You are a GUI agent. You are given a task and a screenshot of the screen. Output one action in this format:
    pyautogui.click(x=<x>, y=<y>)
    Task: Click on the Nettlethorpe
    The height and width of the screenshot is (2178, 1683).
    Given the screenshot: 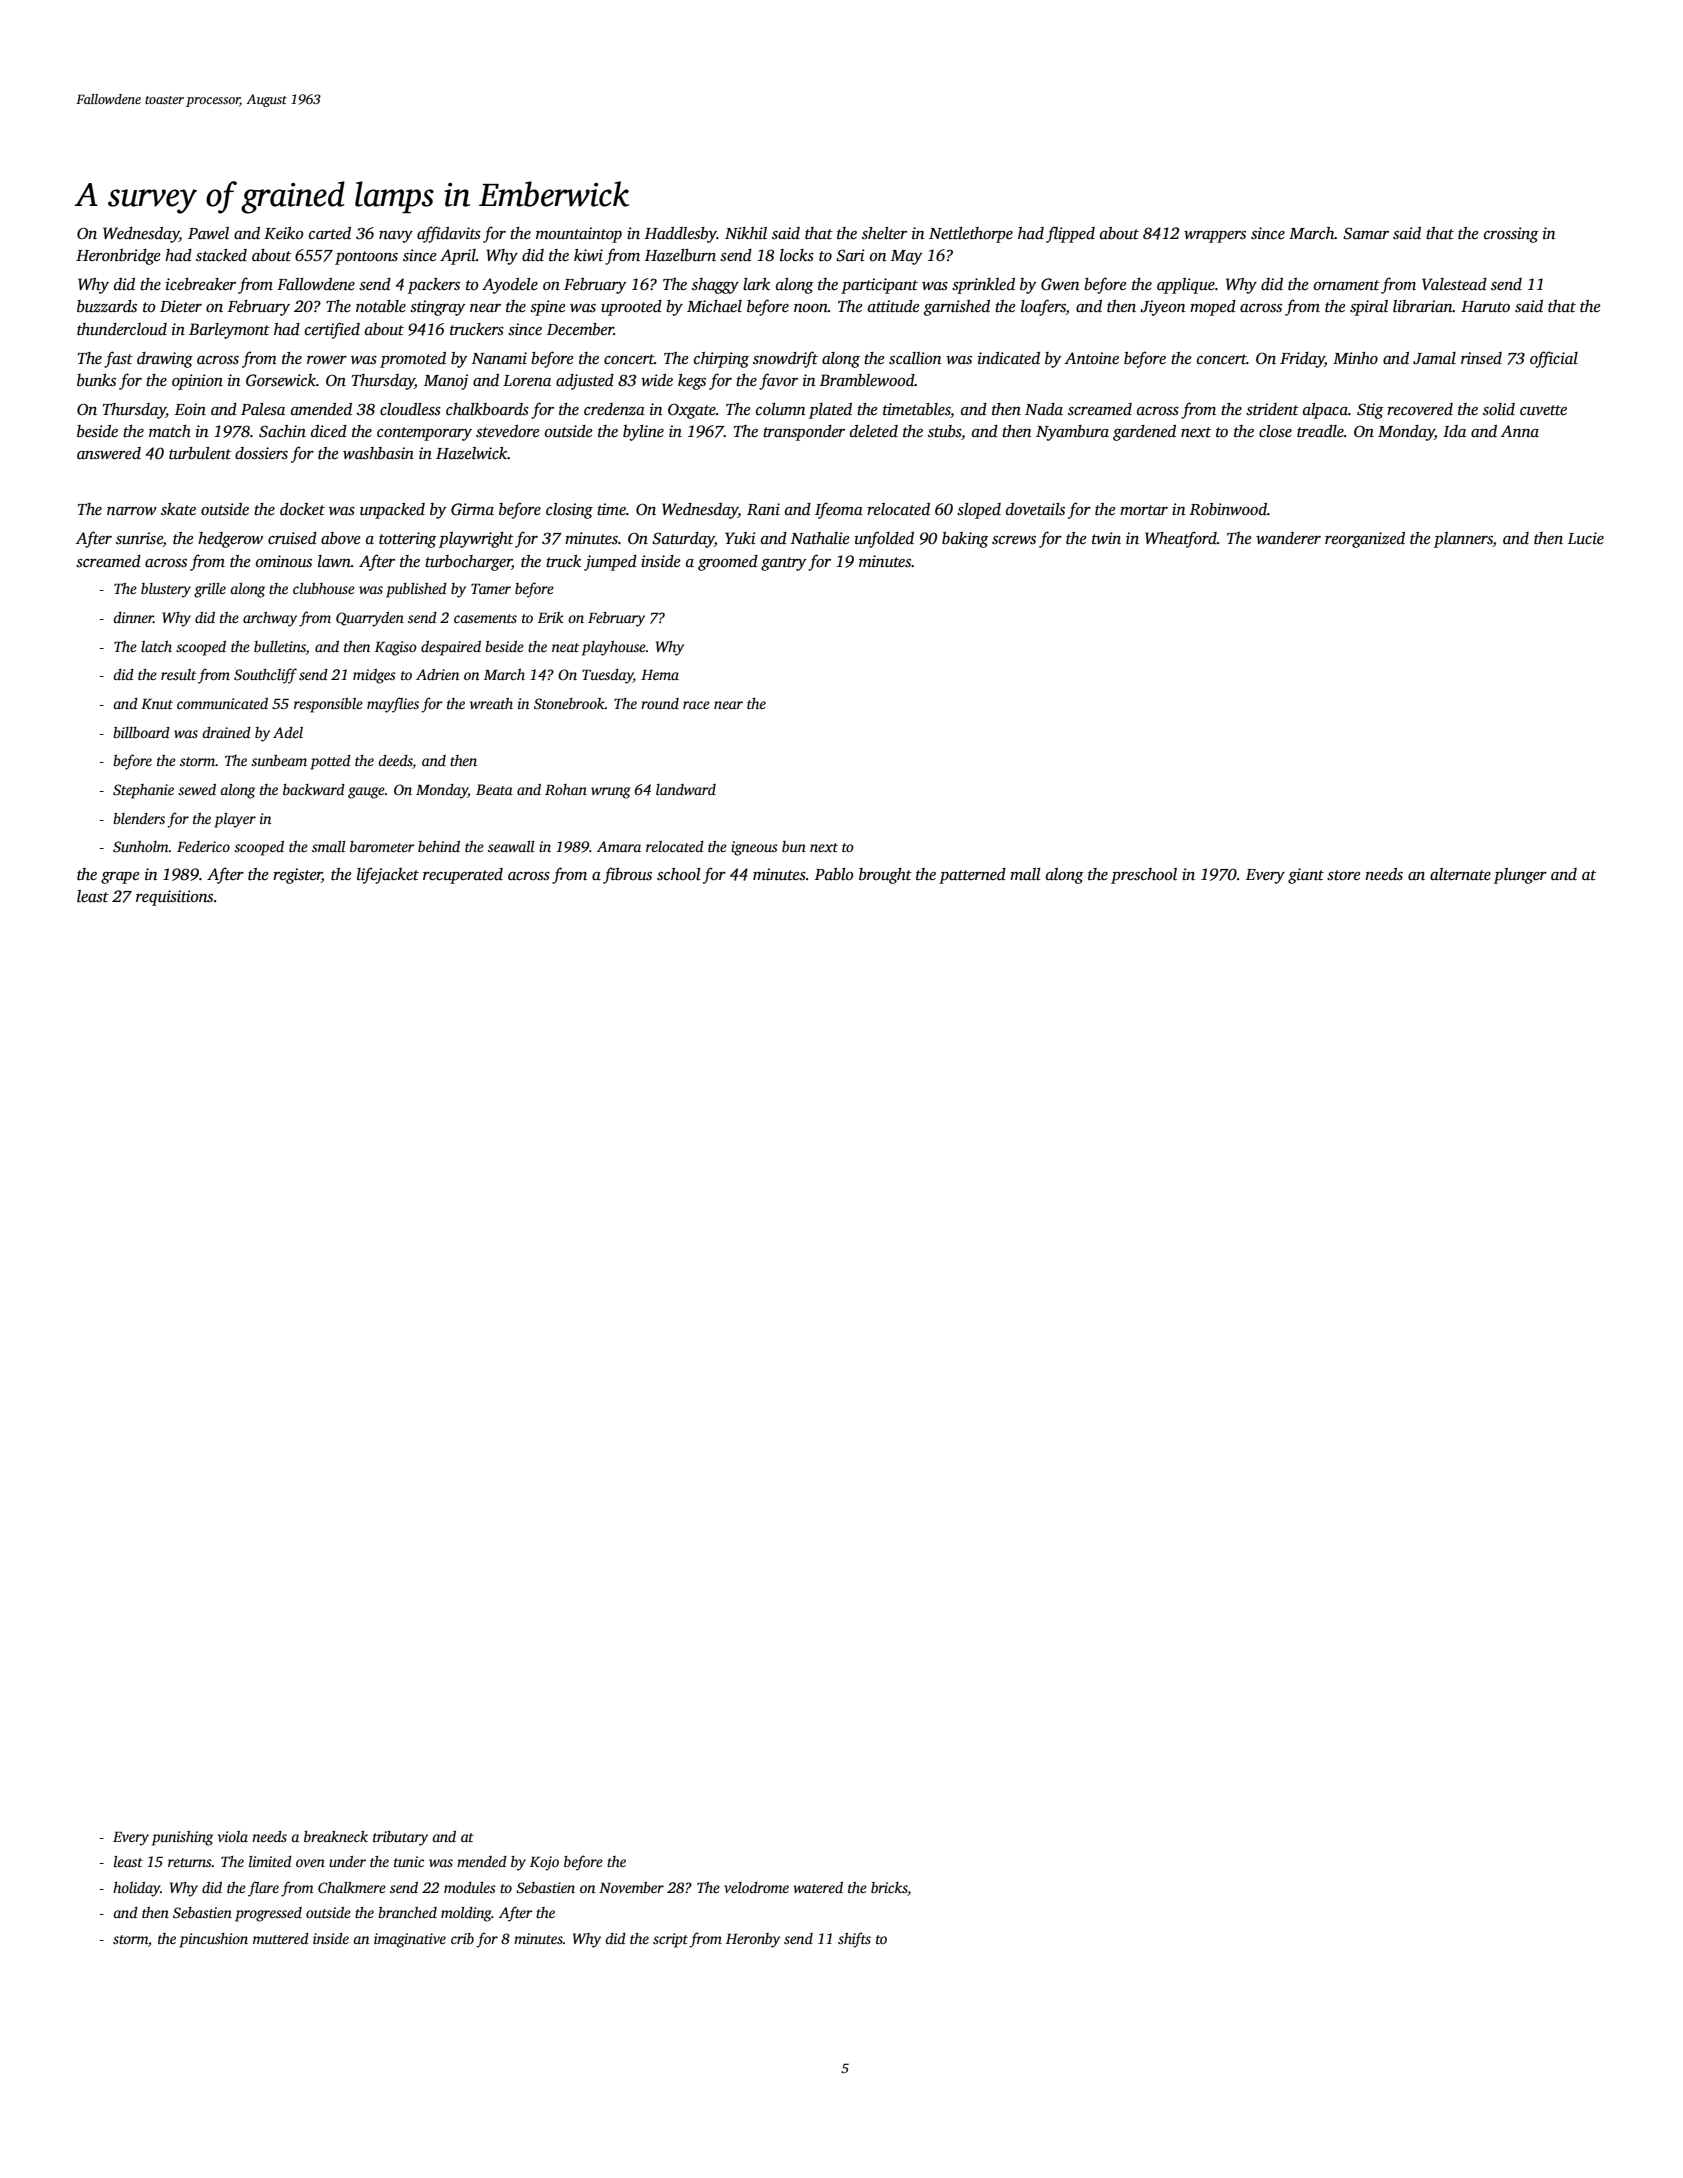 What is the action you would take?
    pyautogui.click(x=971, y=235)
